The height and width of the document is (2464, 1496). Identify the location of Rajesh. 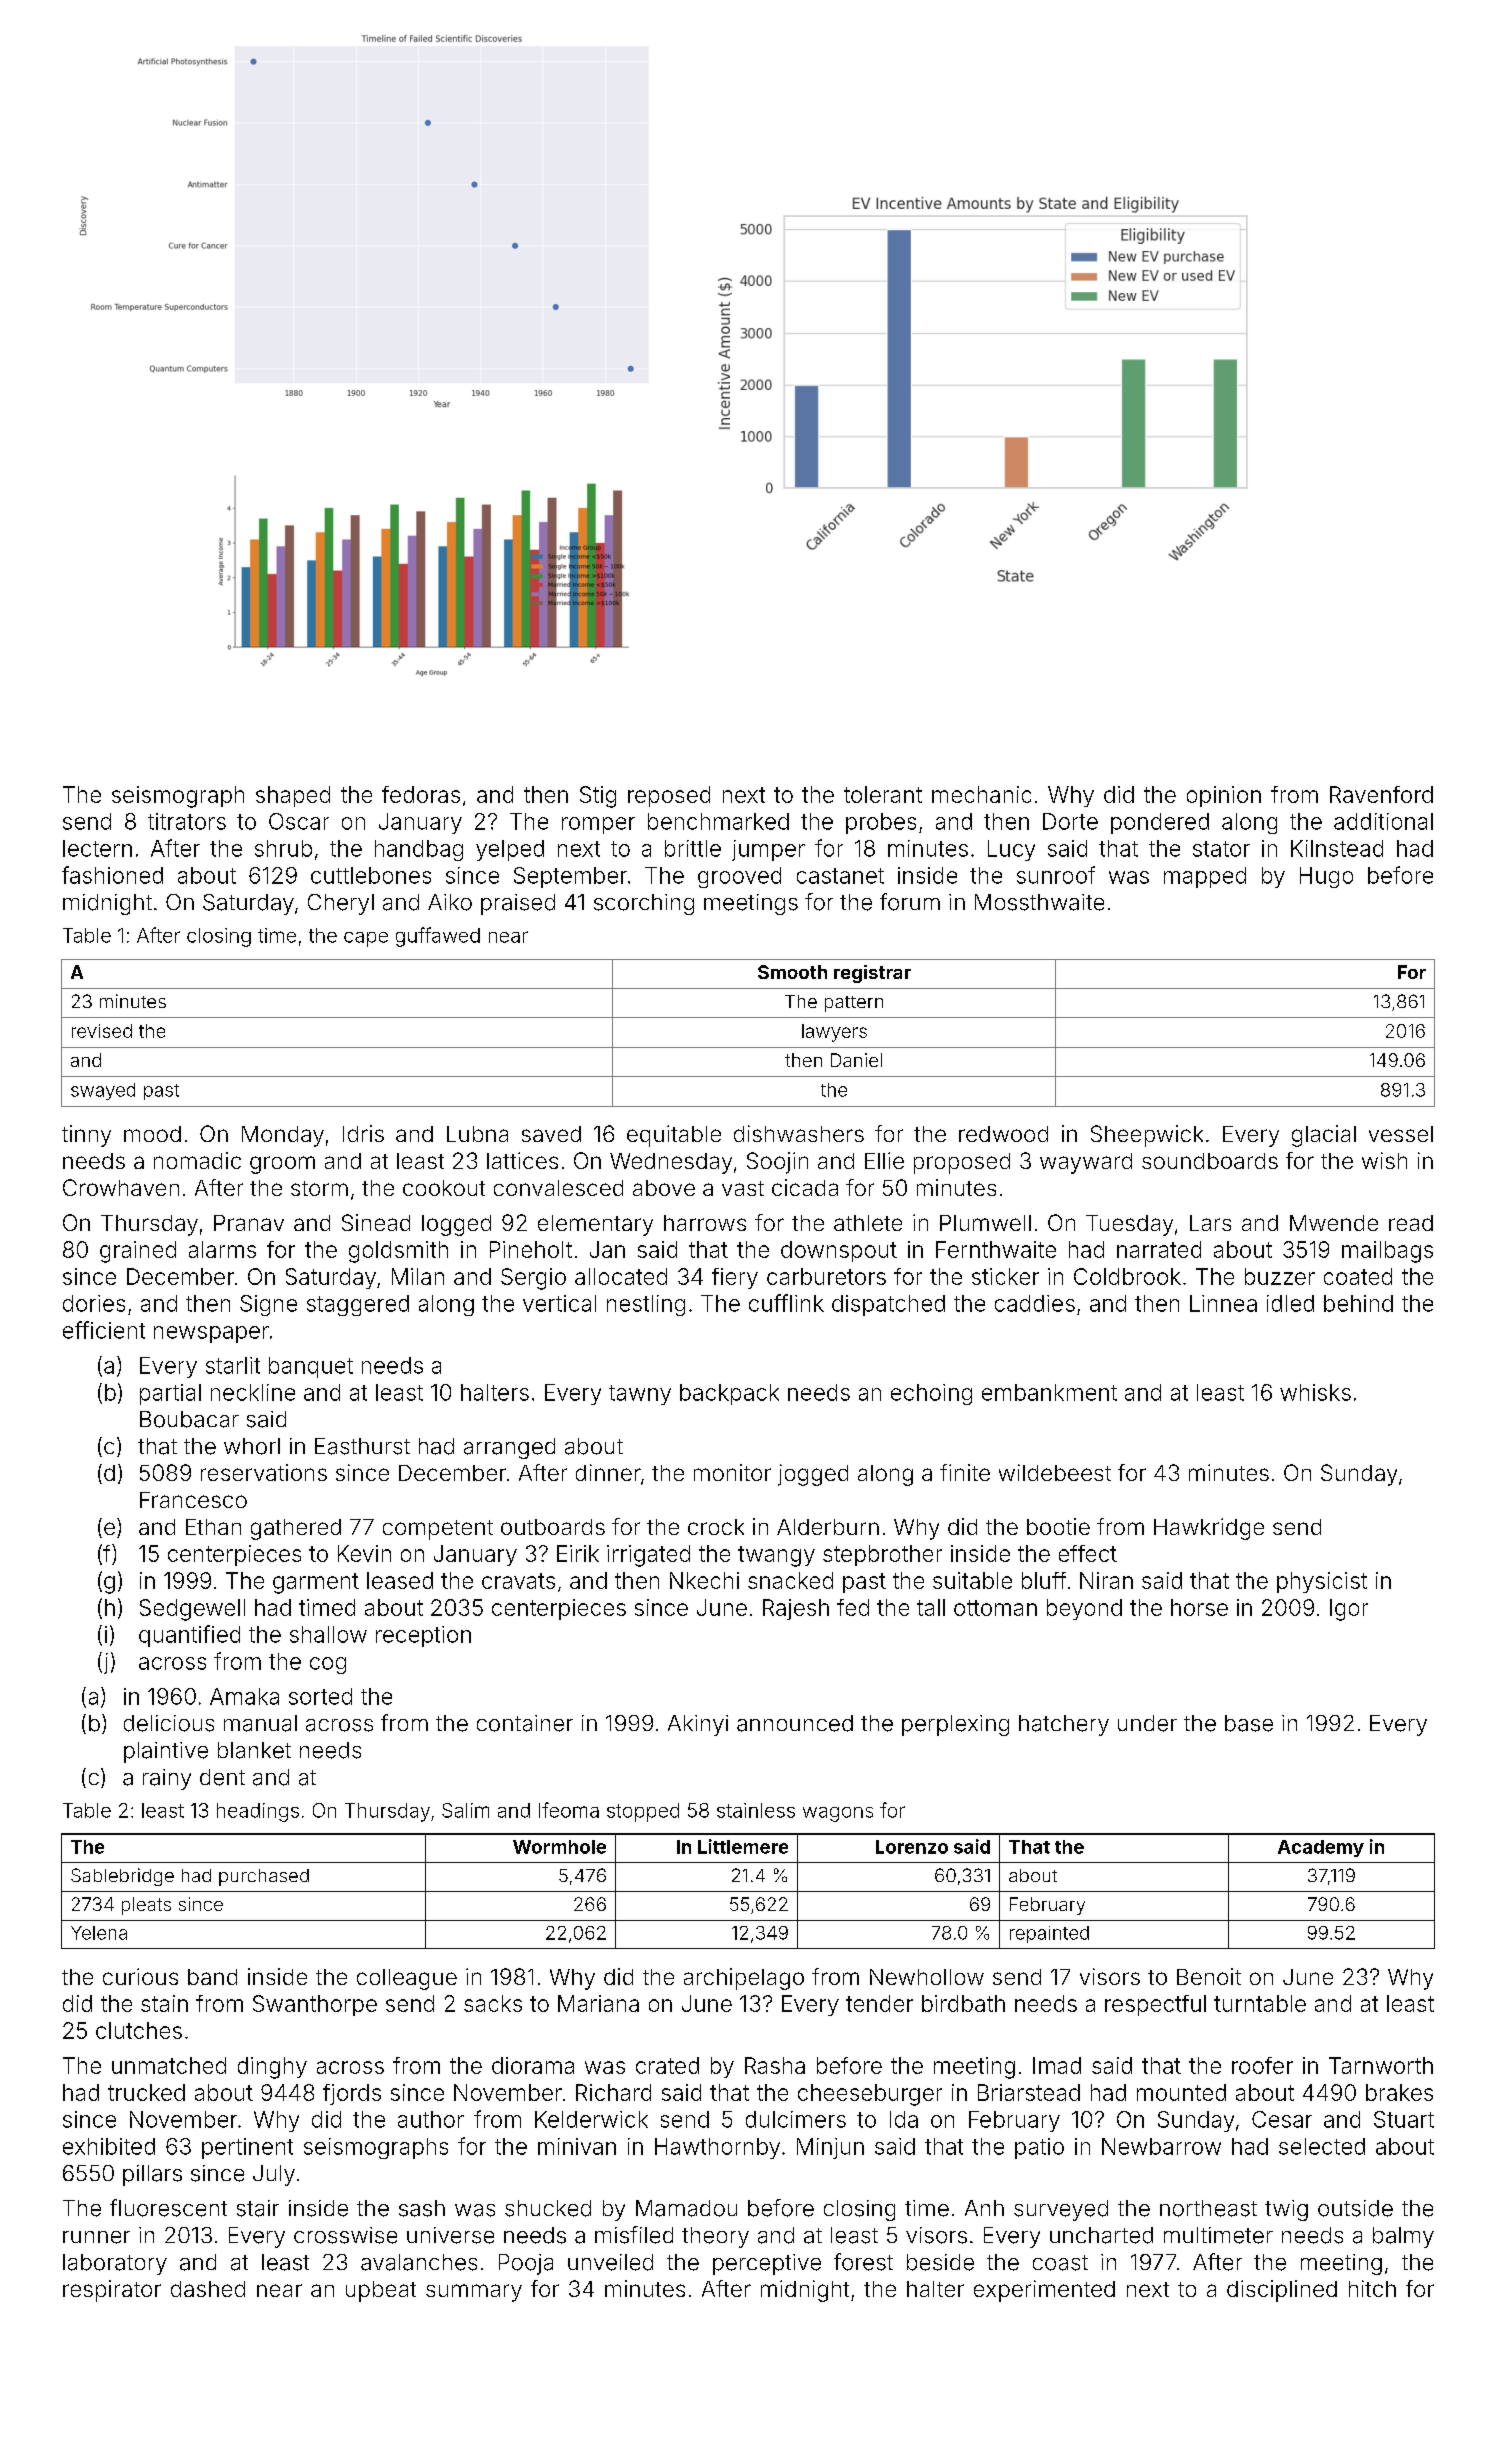
(796, 1609).
